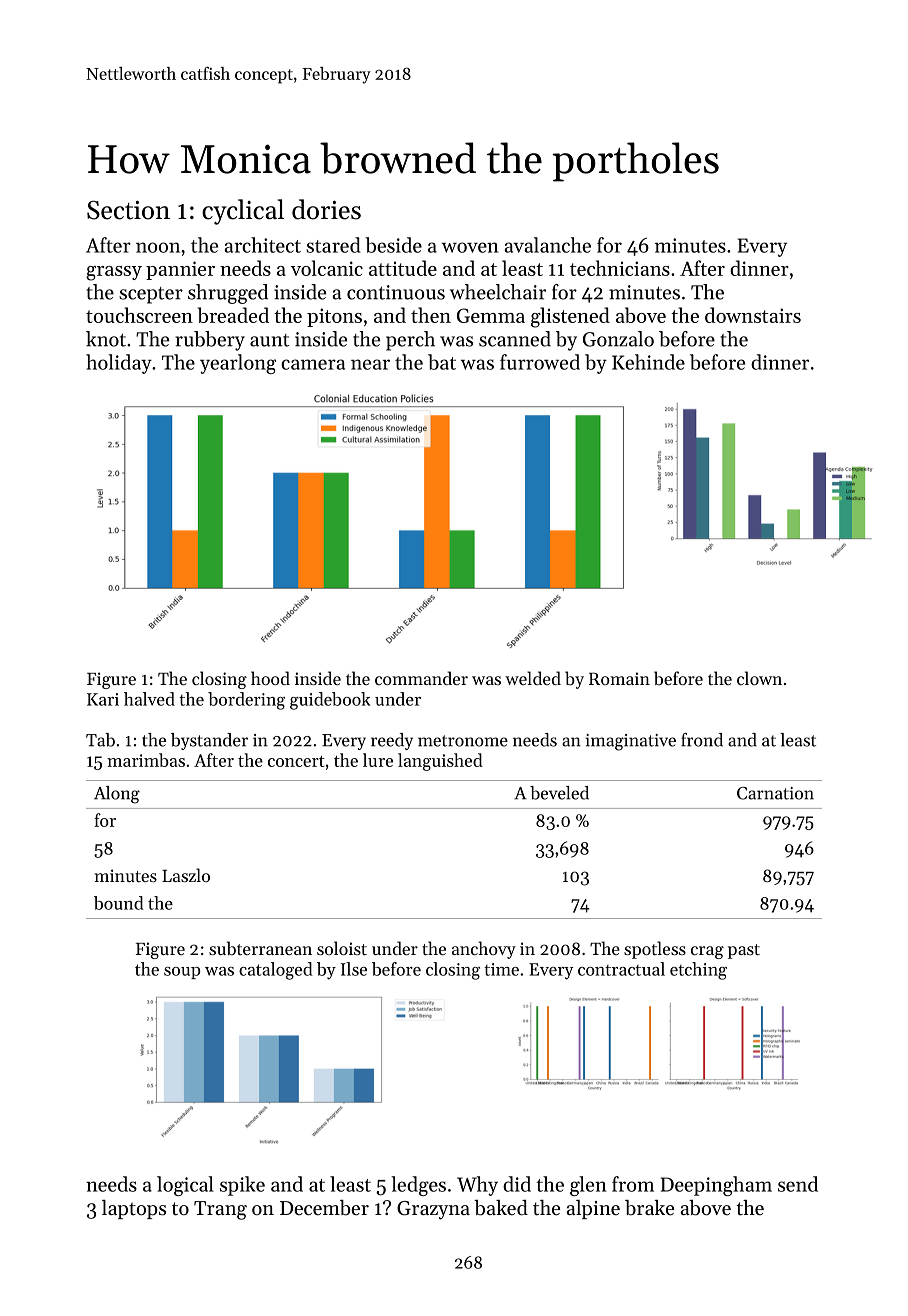  Describe the element at coordinates (276, 971) in the screenshot. I see `cataloged` at that location.
